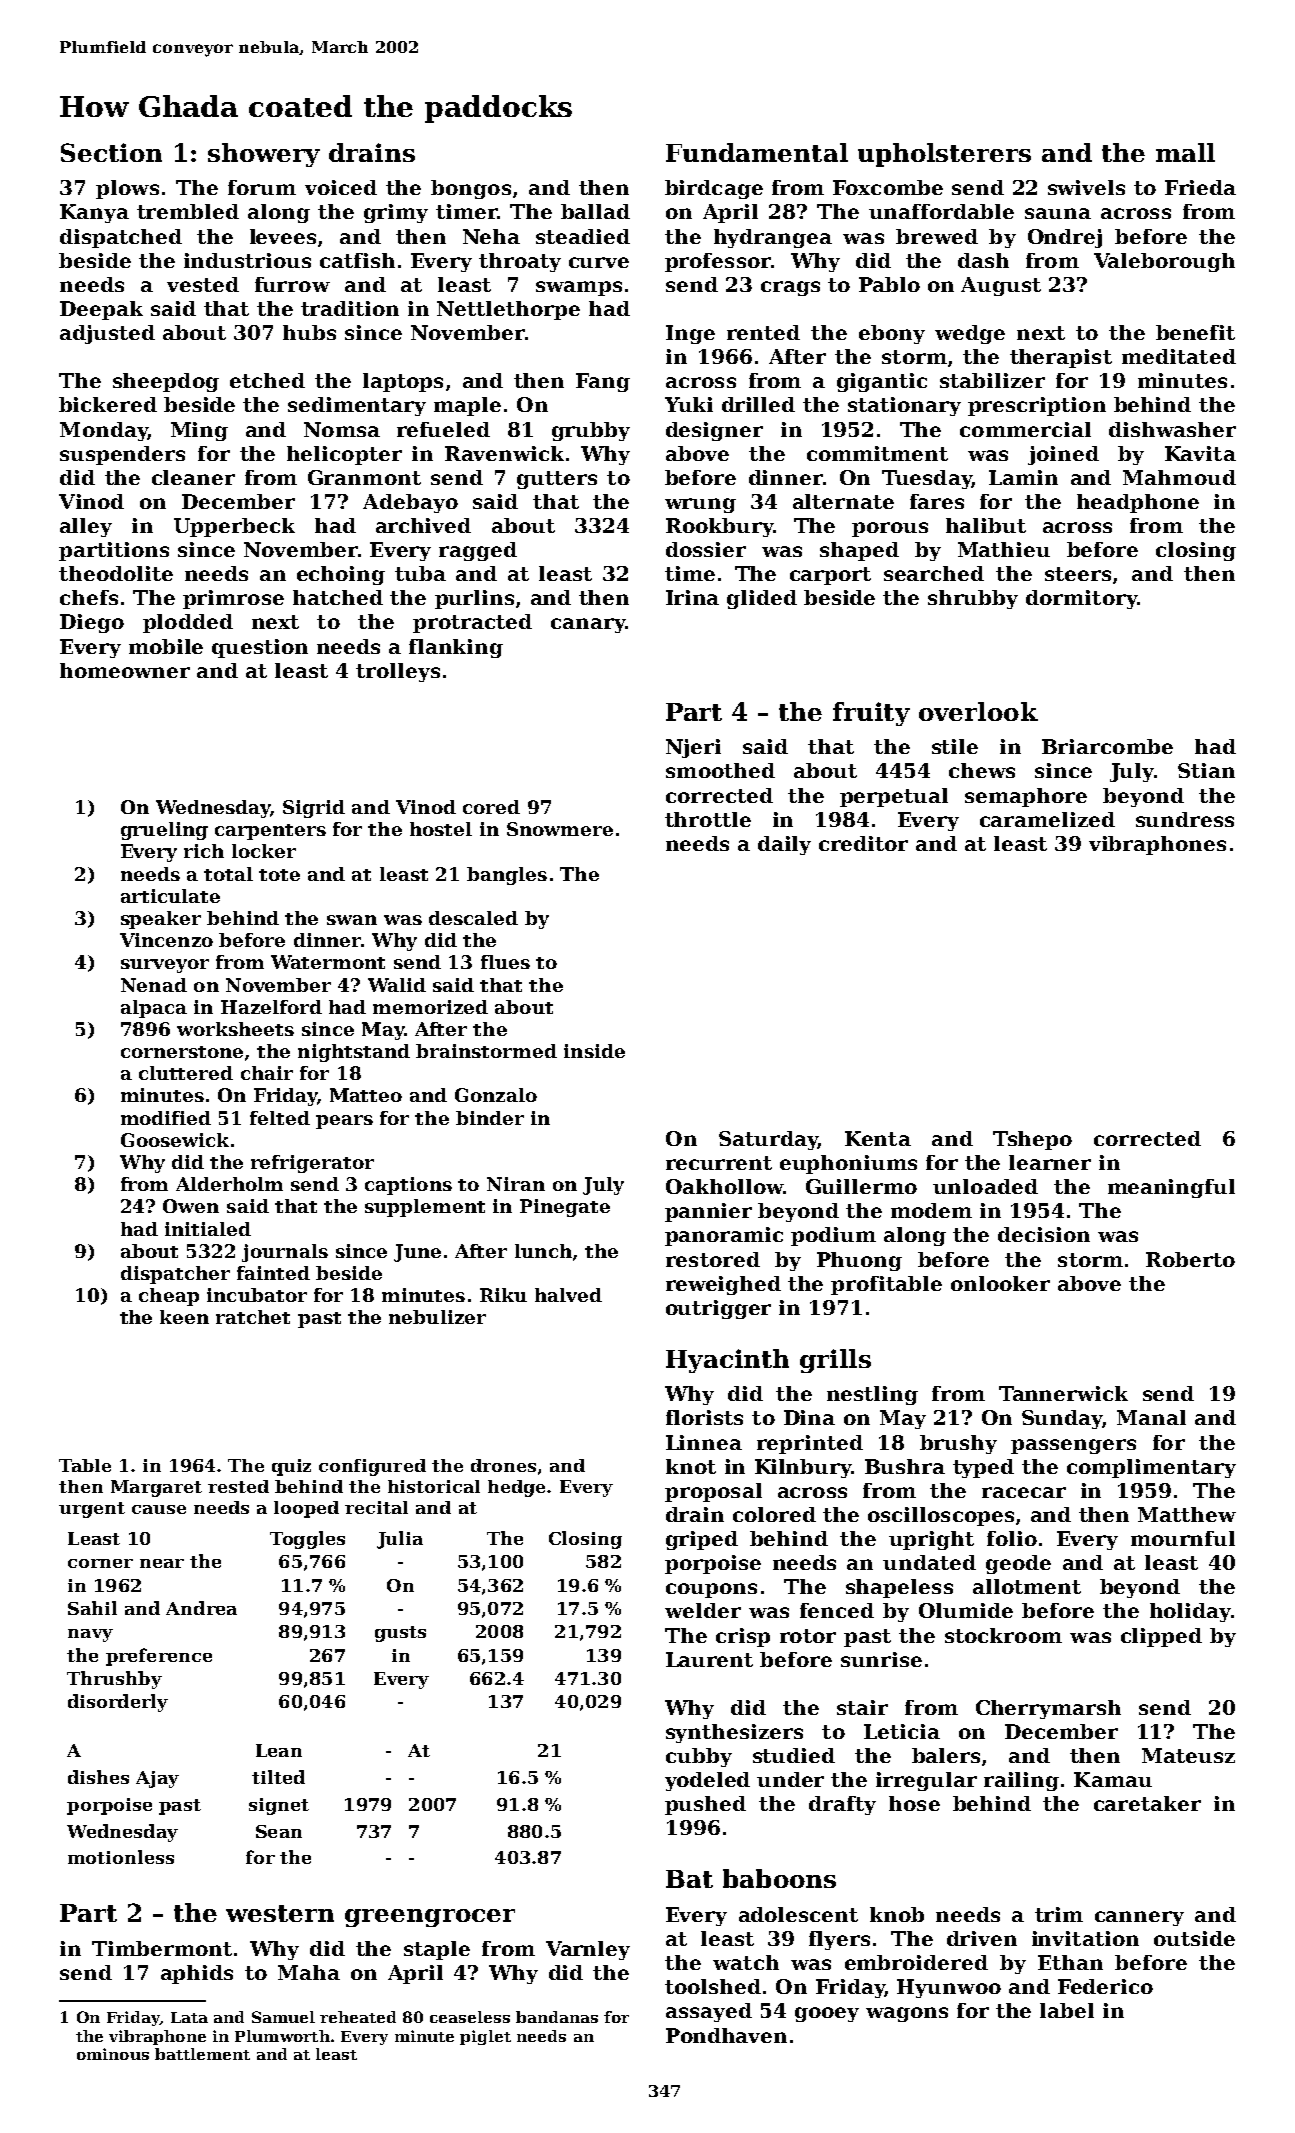 This screenshot has height=2133, width=1295. What do you see at coordinates (946, 1755) in the screenshot?
I see `balers` at bounding box center [946, 1755].
